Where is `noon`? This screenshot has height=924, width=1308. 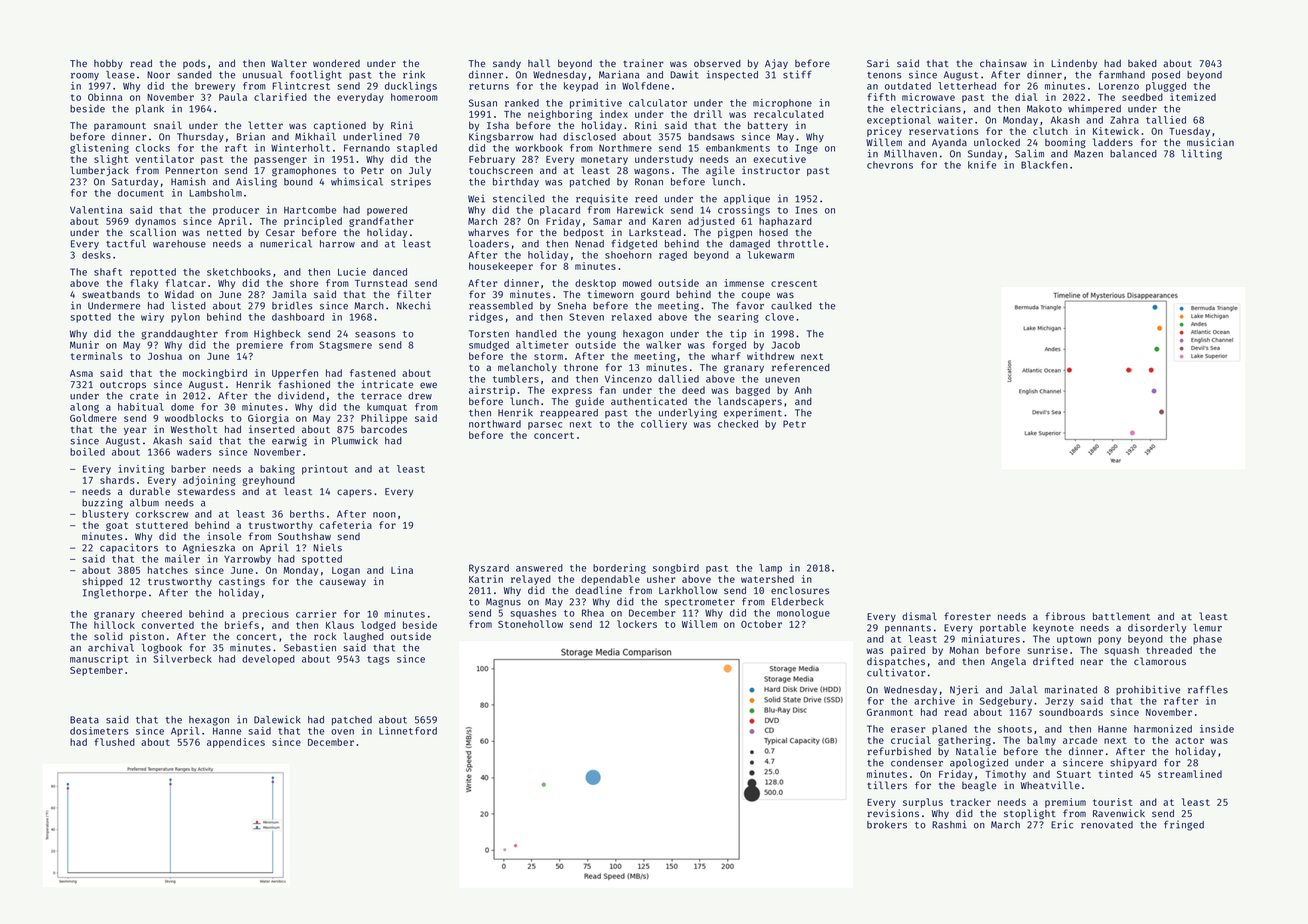
noon is located at coordinates (384, 515).
